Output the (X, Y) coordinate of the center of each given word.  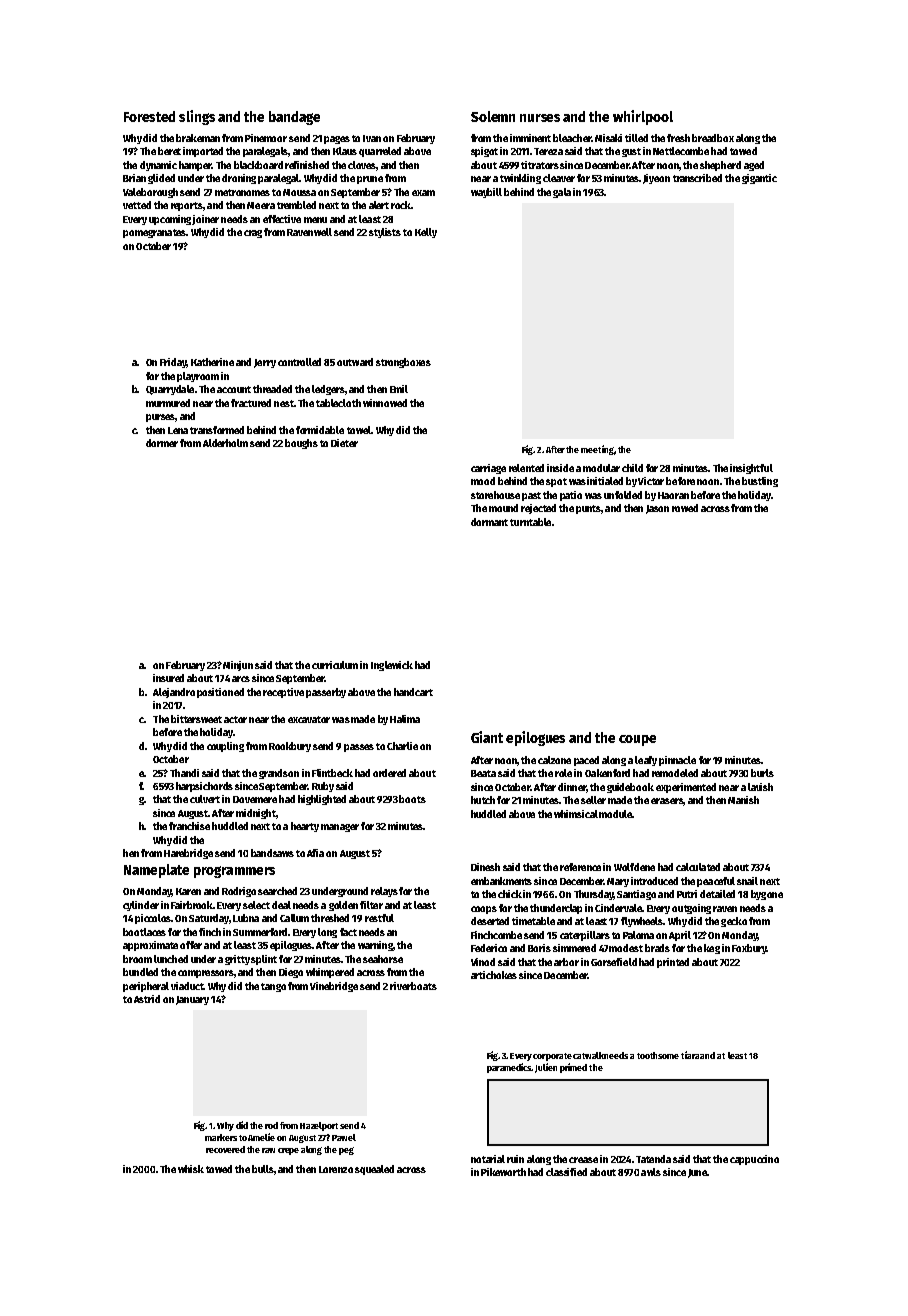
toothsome (658, 1055)
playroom (198, 377)
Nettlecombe (681, 151)
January (192, 1000)
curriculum (335, 665)
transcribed (697, 178)
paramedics (509, 1068)
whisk (191, 1169)
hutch (483, 800)
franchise (189, 826)
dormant (489, 522)
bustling (760, 482)
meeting (597, 450)
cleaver (559, 178)
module (615, 814)
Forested (149, 116)
